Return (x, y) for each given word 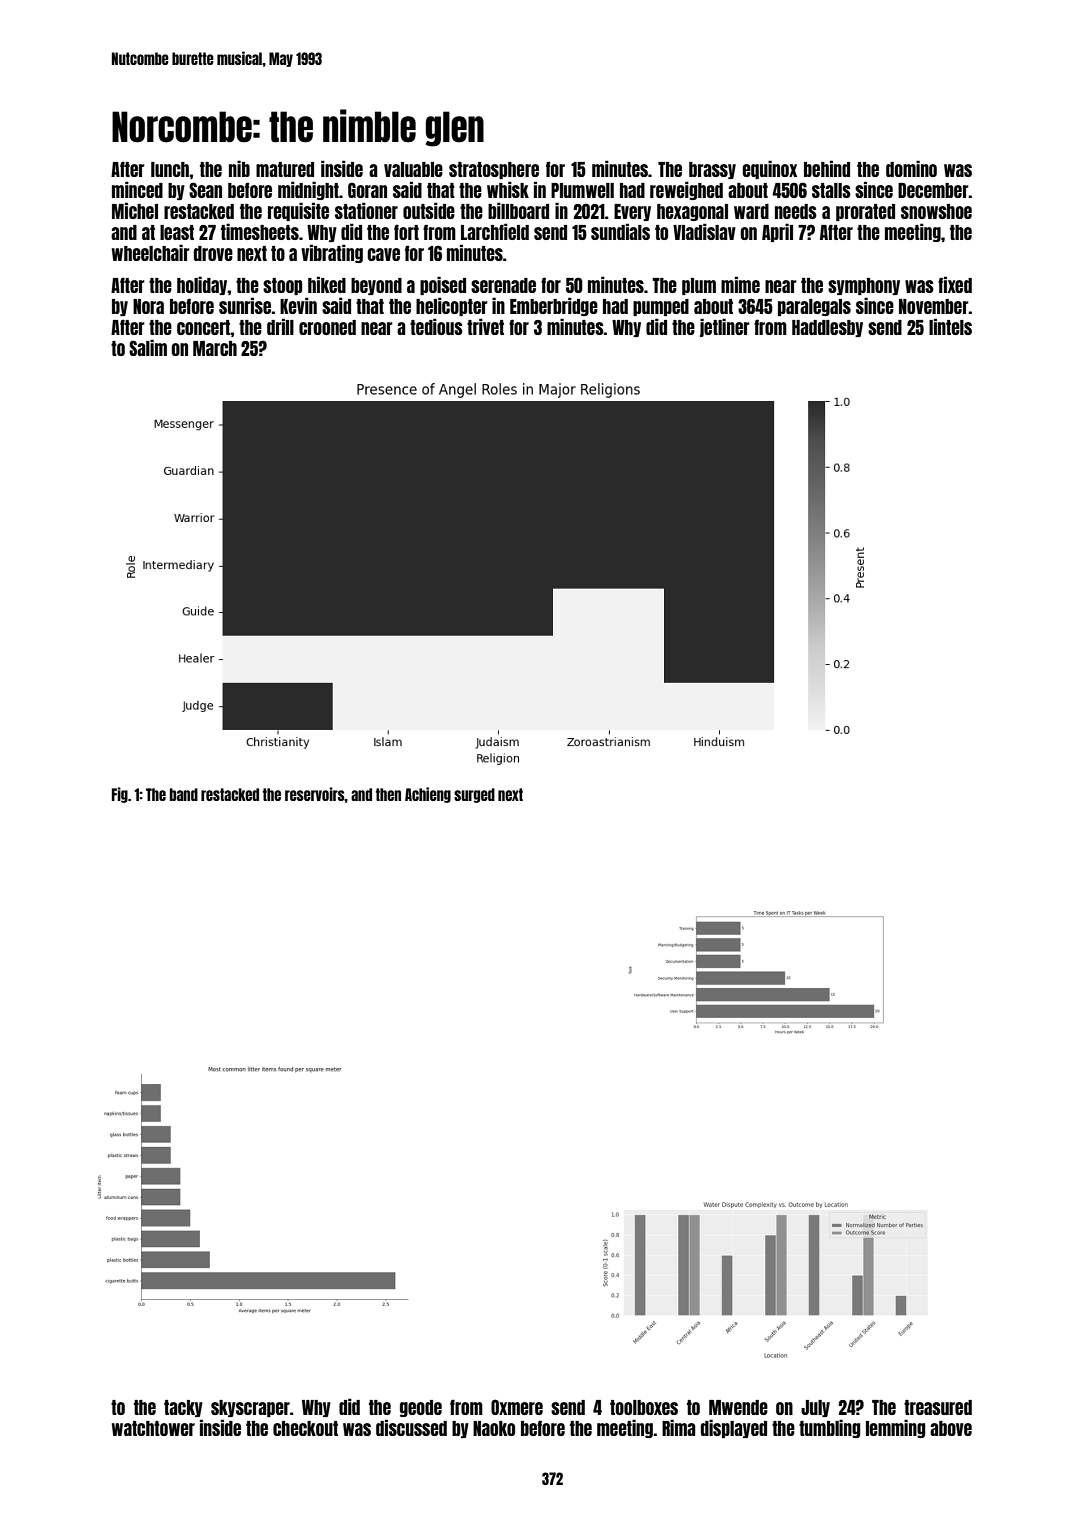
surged (474, 795)
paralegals (814, 307)
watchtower (153, 1428)
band (184, 794)
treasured (938, 1407)
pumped (661, 307)
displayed (734, 1428)
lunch (170, 169)
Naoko (494, 1428)
